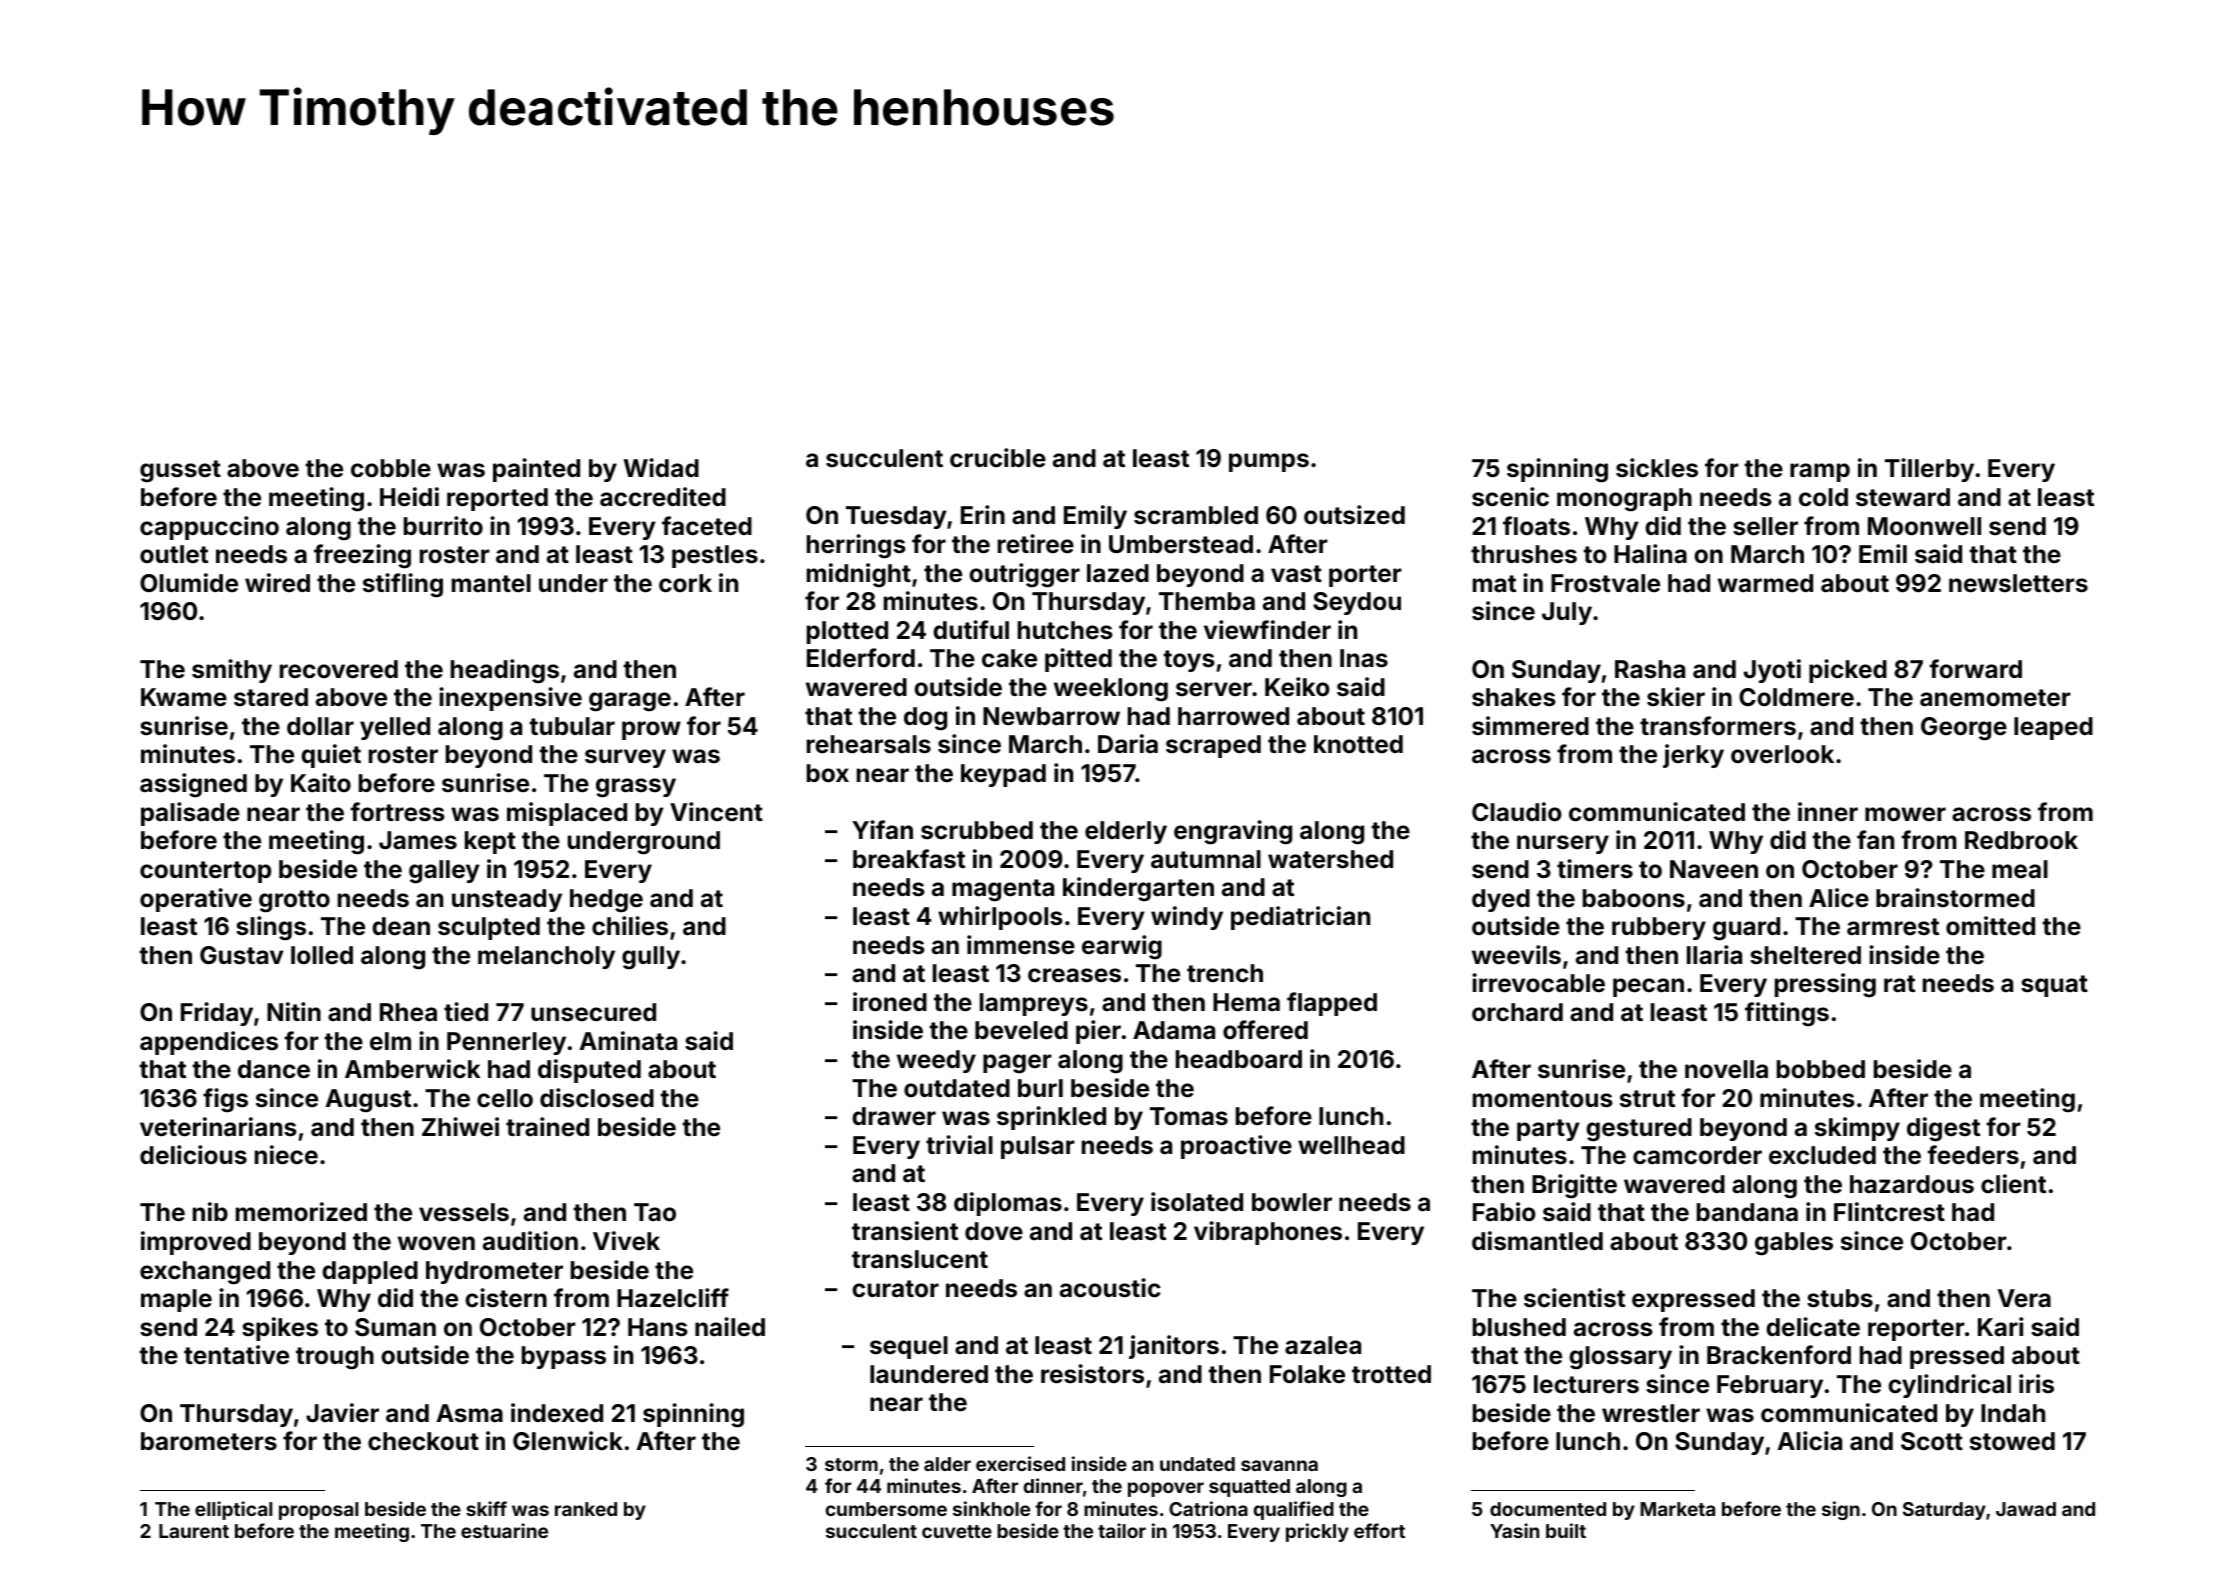 Image resolution: width=2239 pixels, height=1584 pixels. I want to click on Suman, so click(395, 1327).
